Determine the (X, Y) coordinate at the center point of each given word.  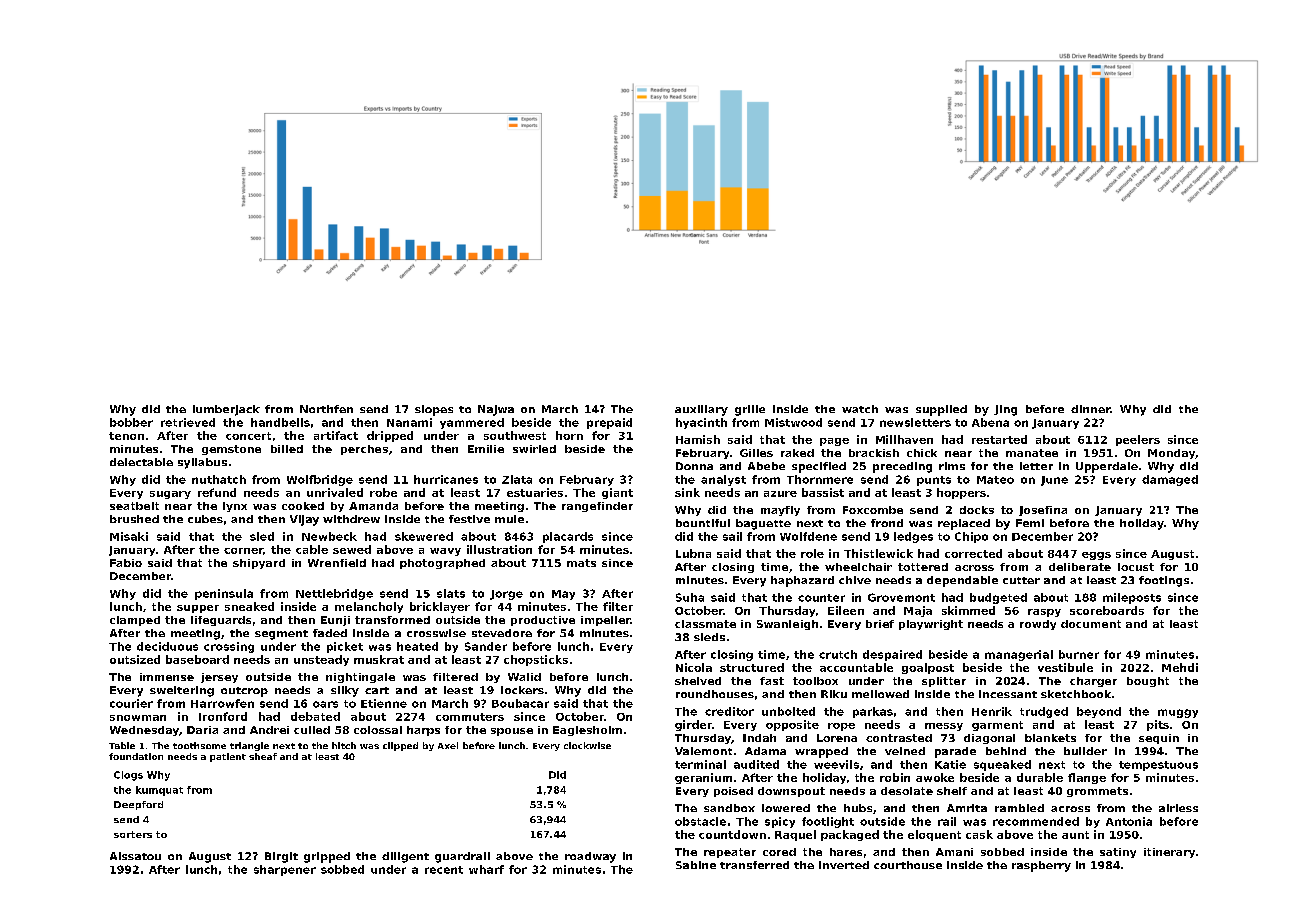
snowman (138, 718)
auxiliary (701, 410)
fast (772, 681)
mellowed (880, 694)
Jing (1005, 410)
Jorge (506, 595)
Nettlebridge (334, 594)
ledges (913, 537)
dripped (390, 436)
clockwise (587, 745)
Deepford (138, 805)
